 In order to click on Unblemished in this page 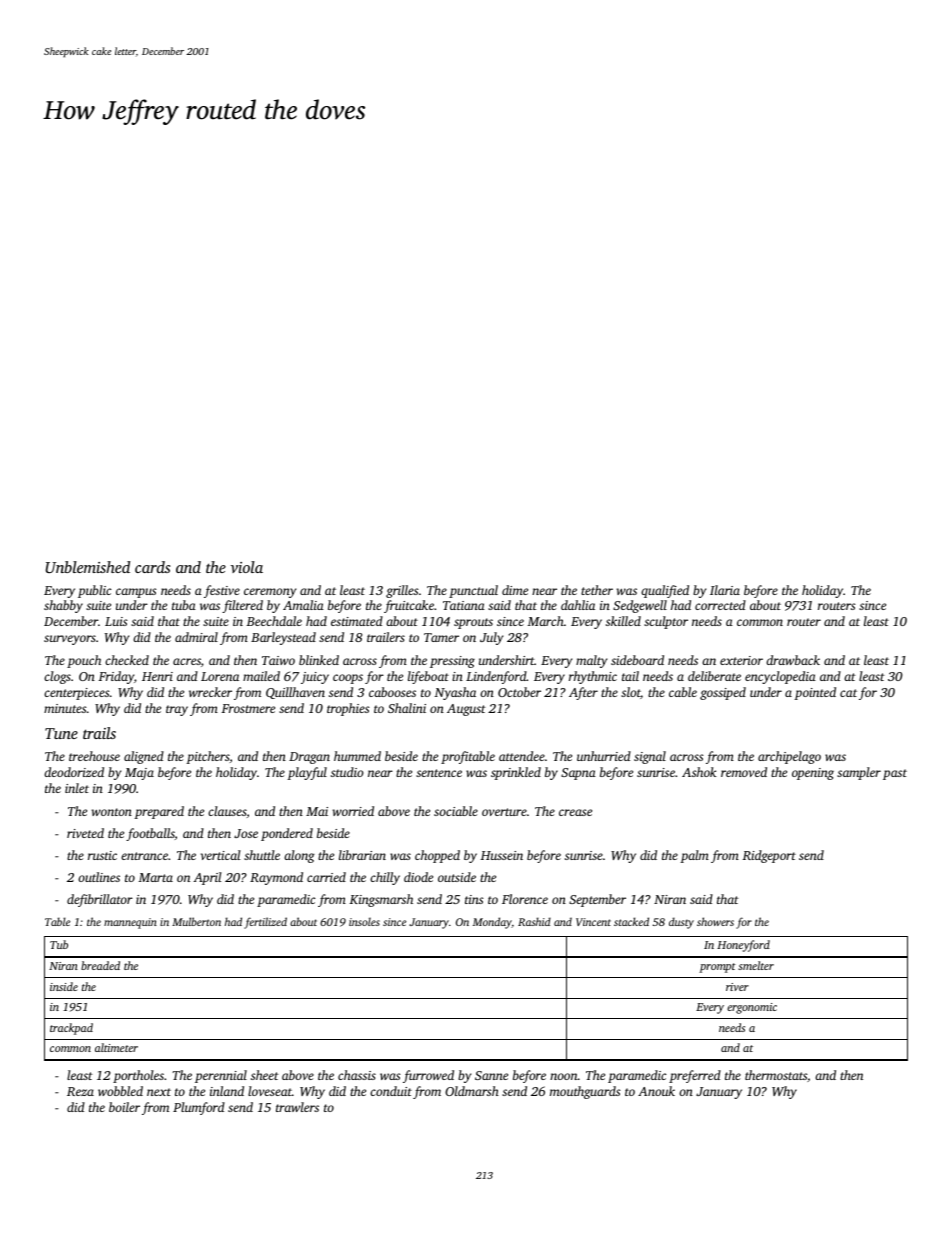, I will do `click(88, 567)`.
